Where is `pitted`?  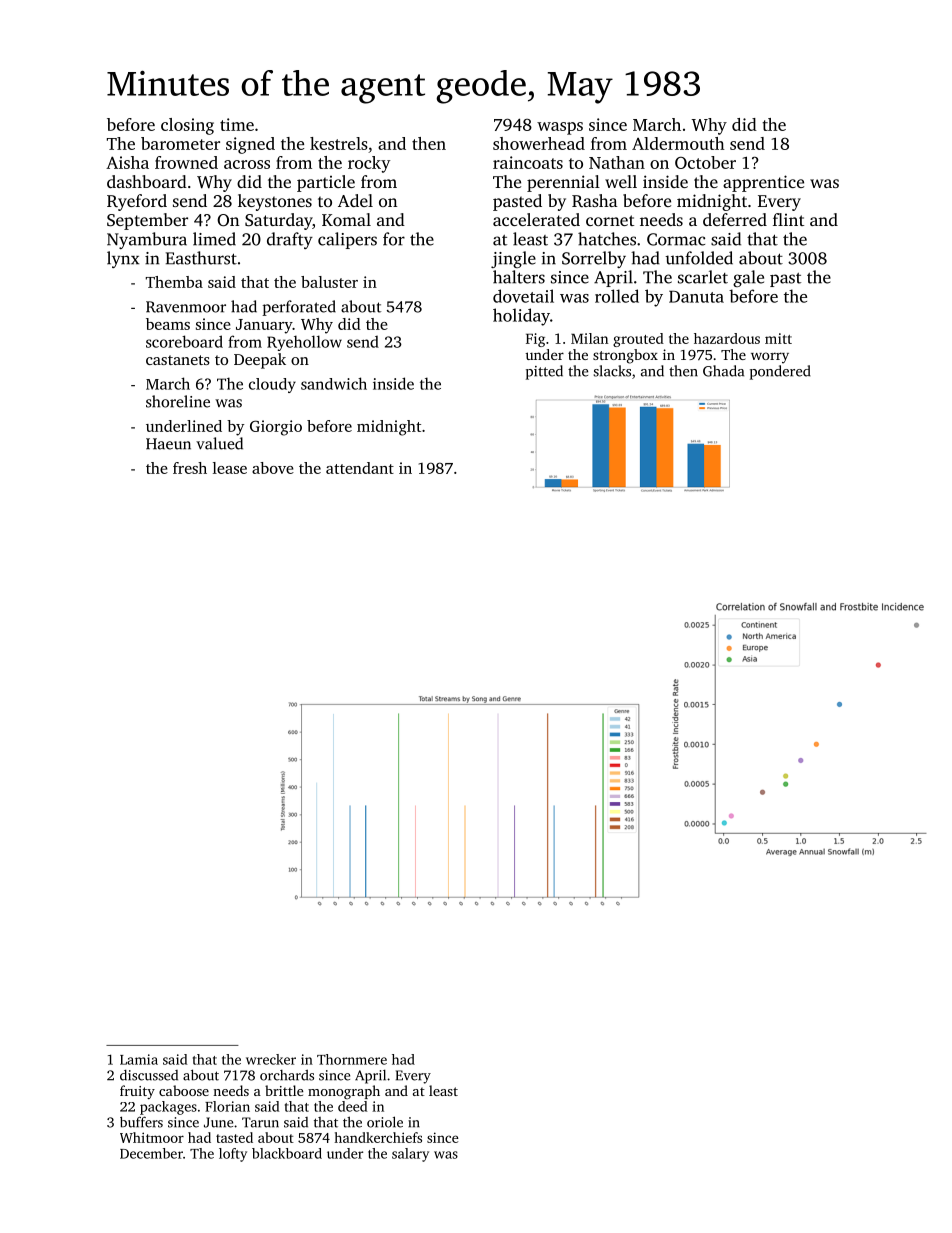 pitted is located at coordinates (544, 372).
